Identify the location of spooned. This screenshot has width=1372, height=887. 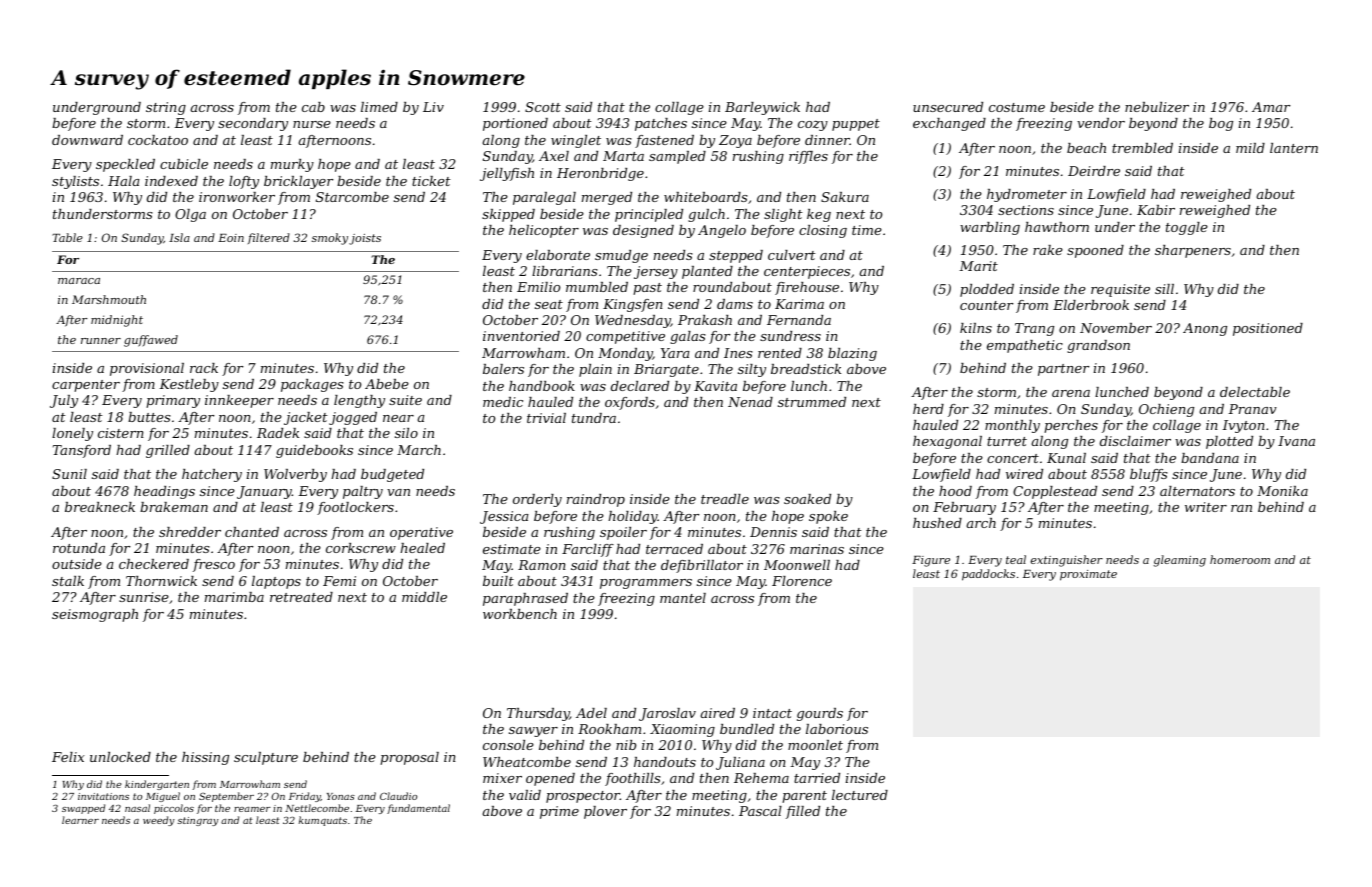
(1095, 251).
